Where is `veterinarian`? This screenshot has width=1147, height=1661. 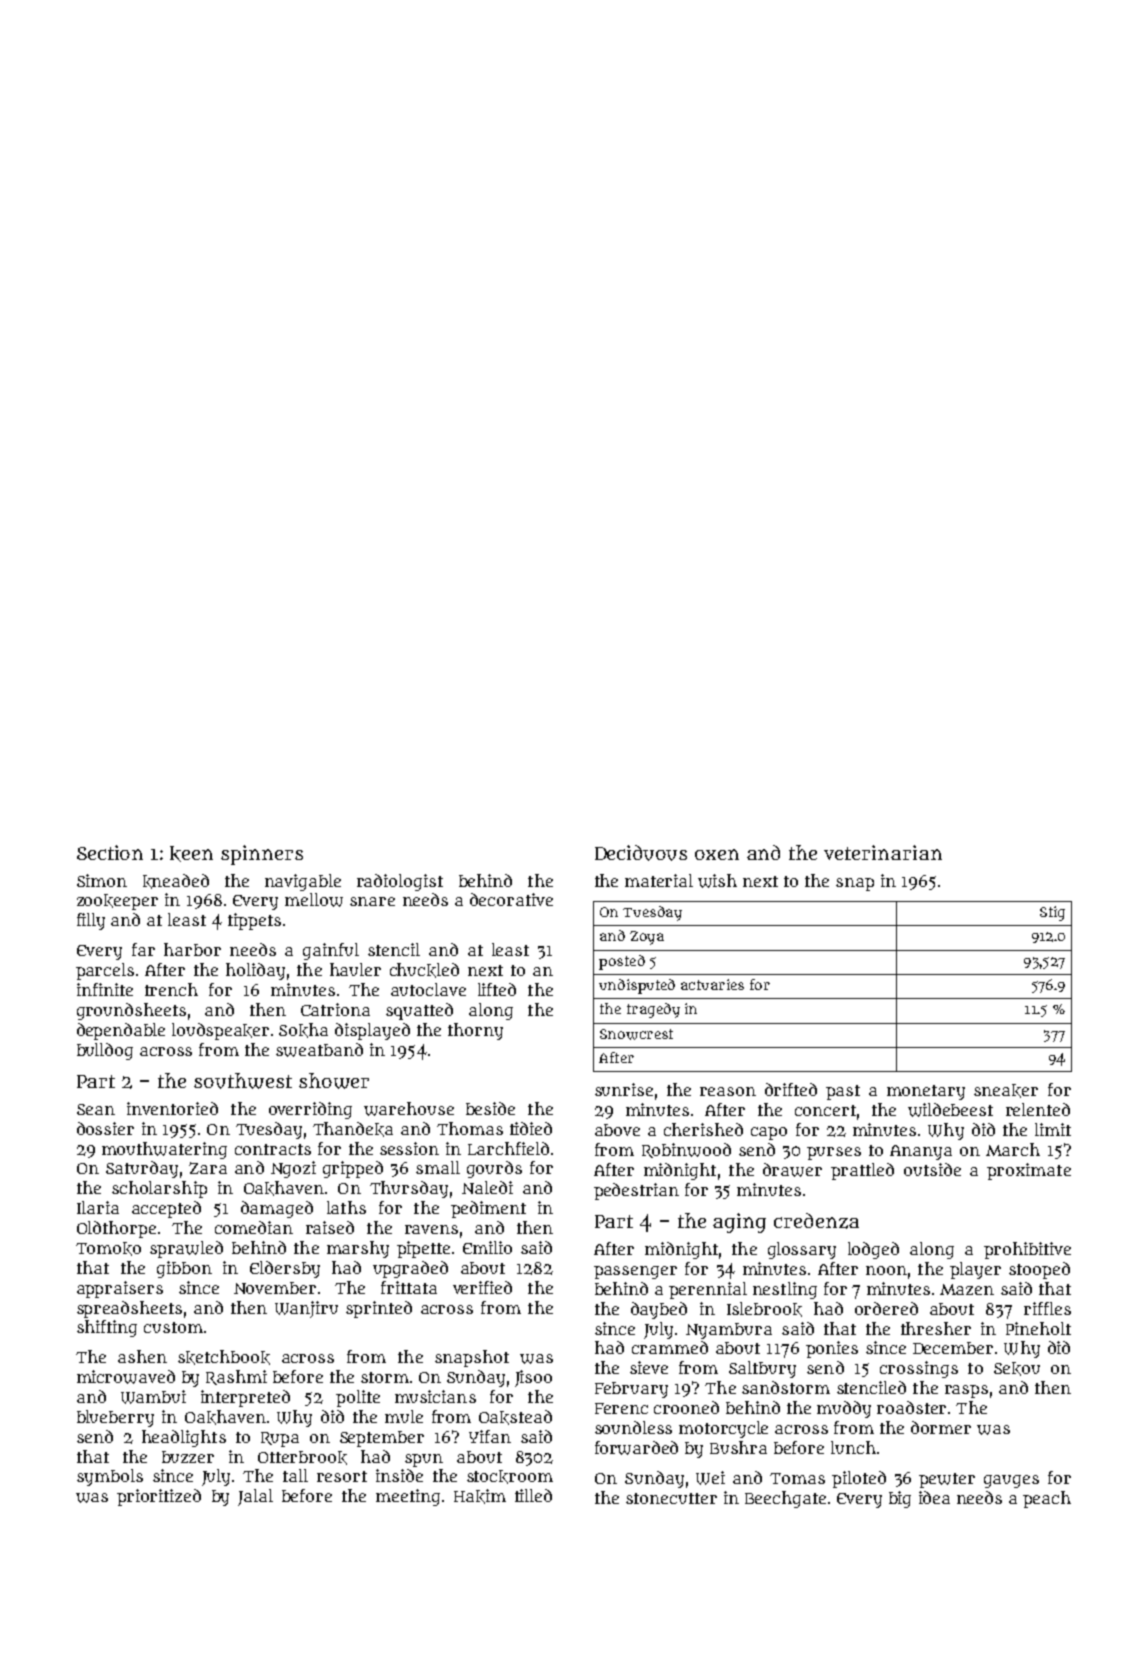 veterinarian is located at coordinates (883, 852).
